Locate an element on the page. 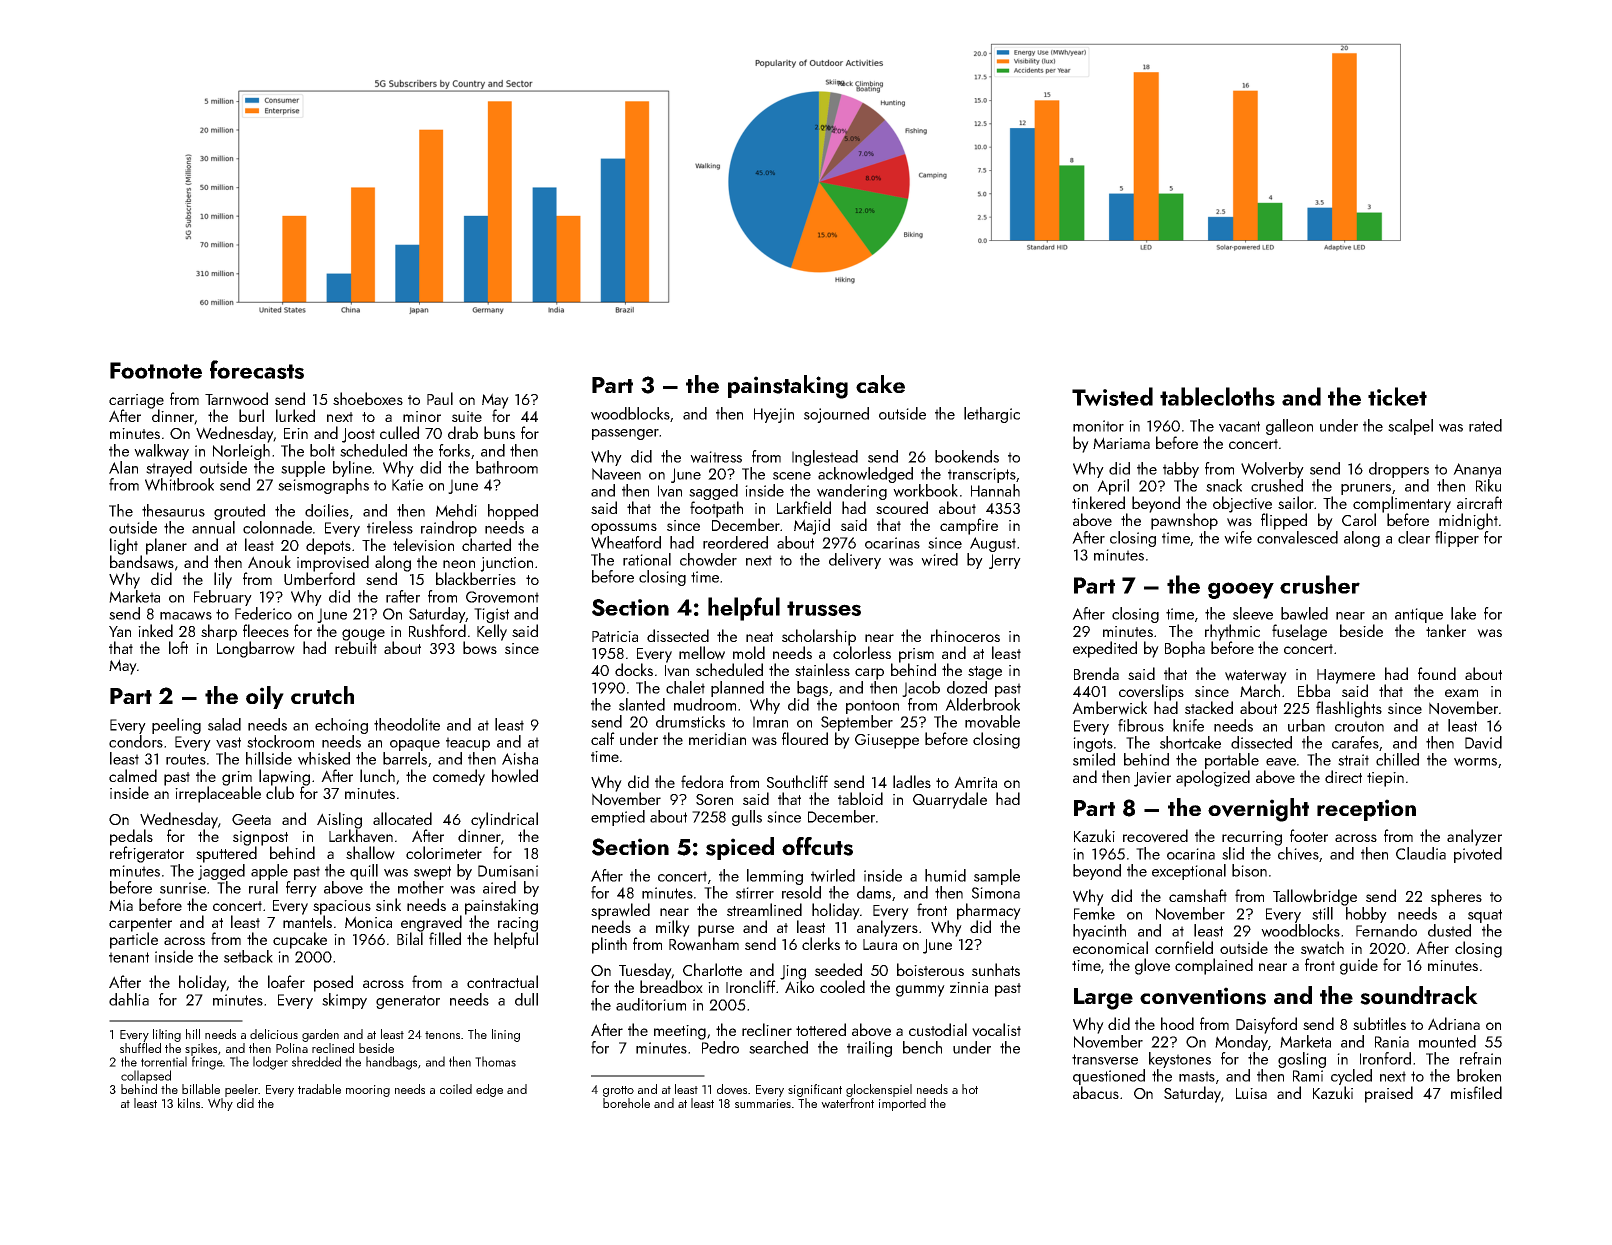 The image size is (1612, 1245). Rushford is located at coordinates (437, 630).
